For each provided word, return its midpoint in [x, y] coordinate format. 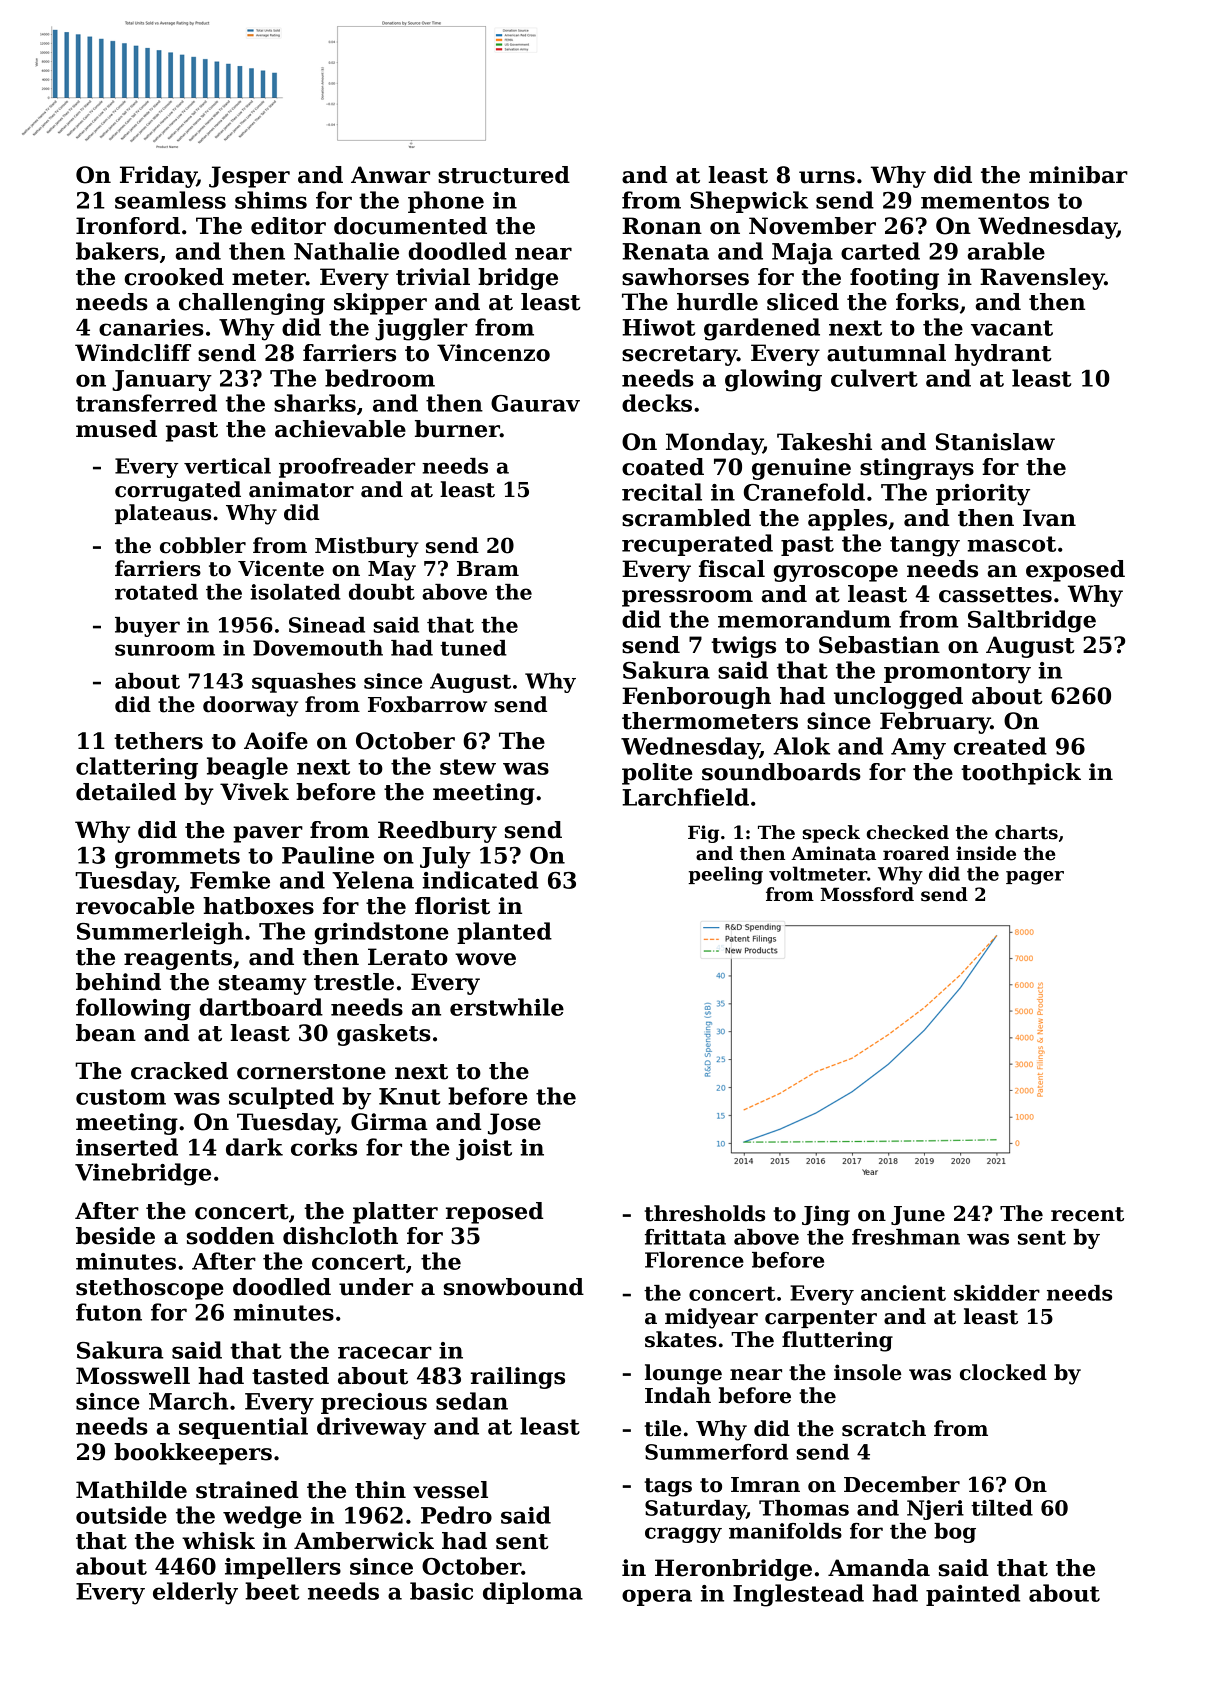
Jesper [249, 177]
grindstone [381, 933]
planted [504, 933]
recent [1087, 1214]
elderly [195, 1593]
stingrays [917, 469]
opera [657, 1597]
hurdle [717, 302]
